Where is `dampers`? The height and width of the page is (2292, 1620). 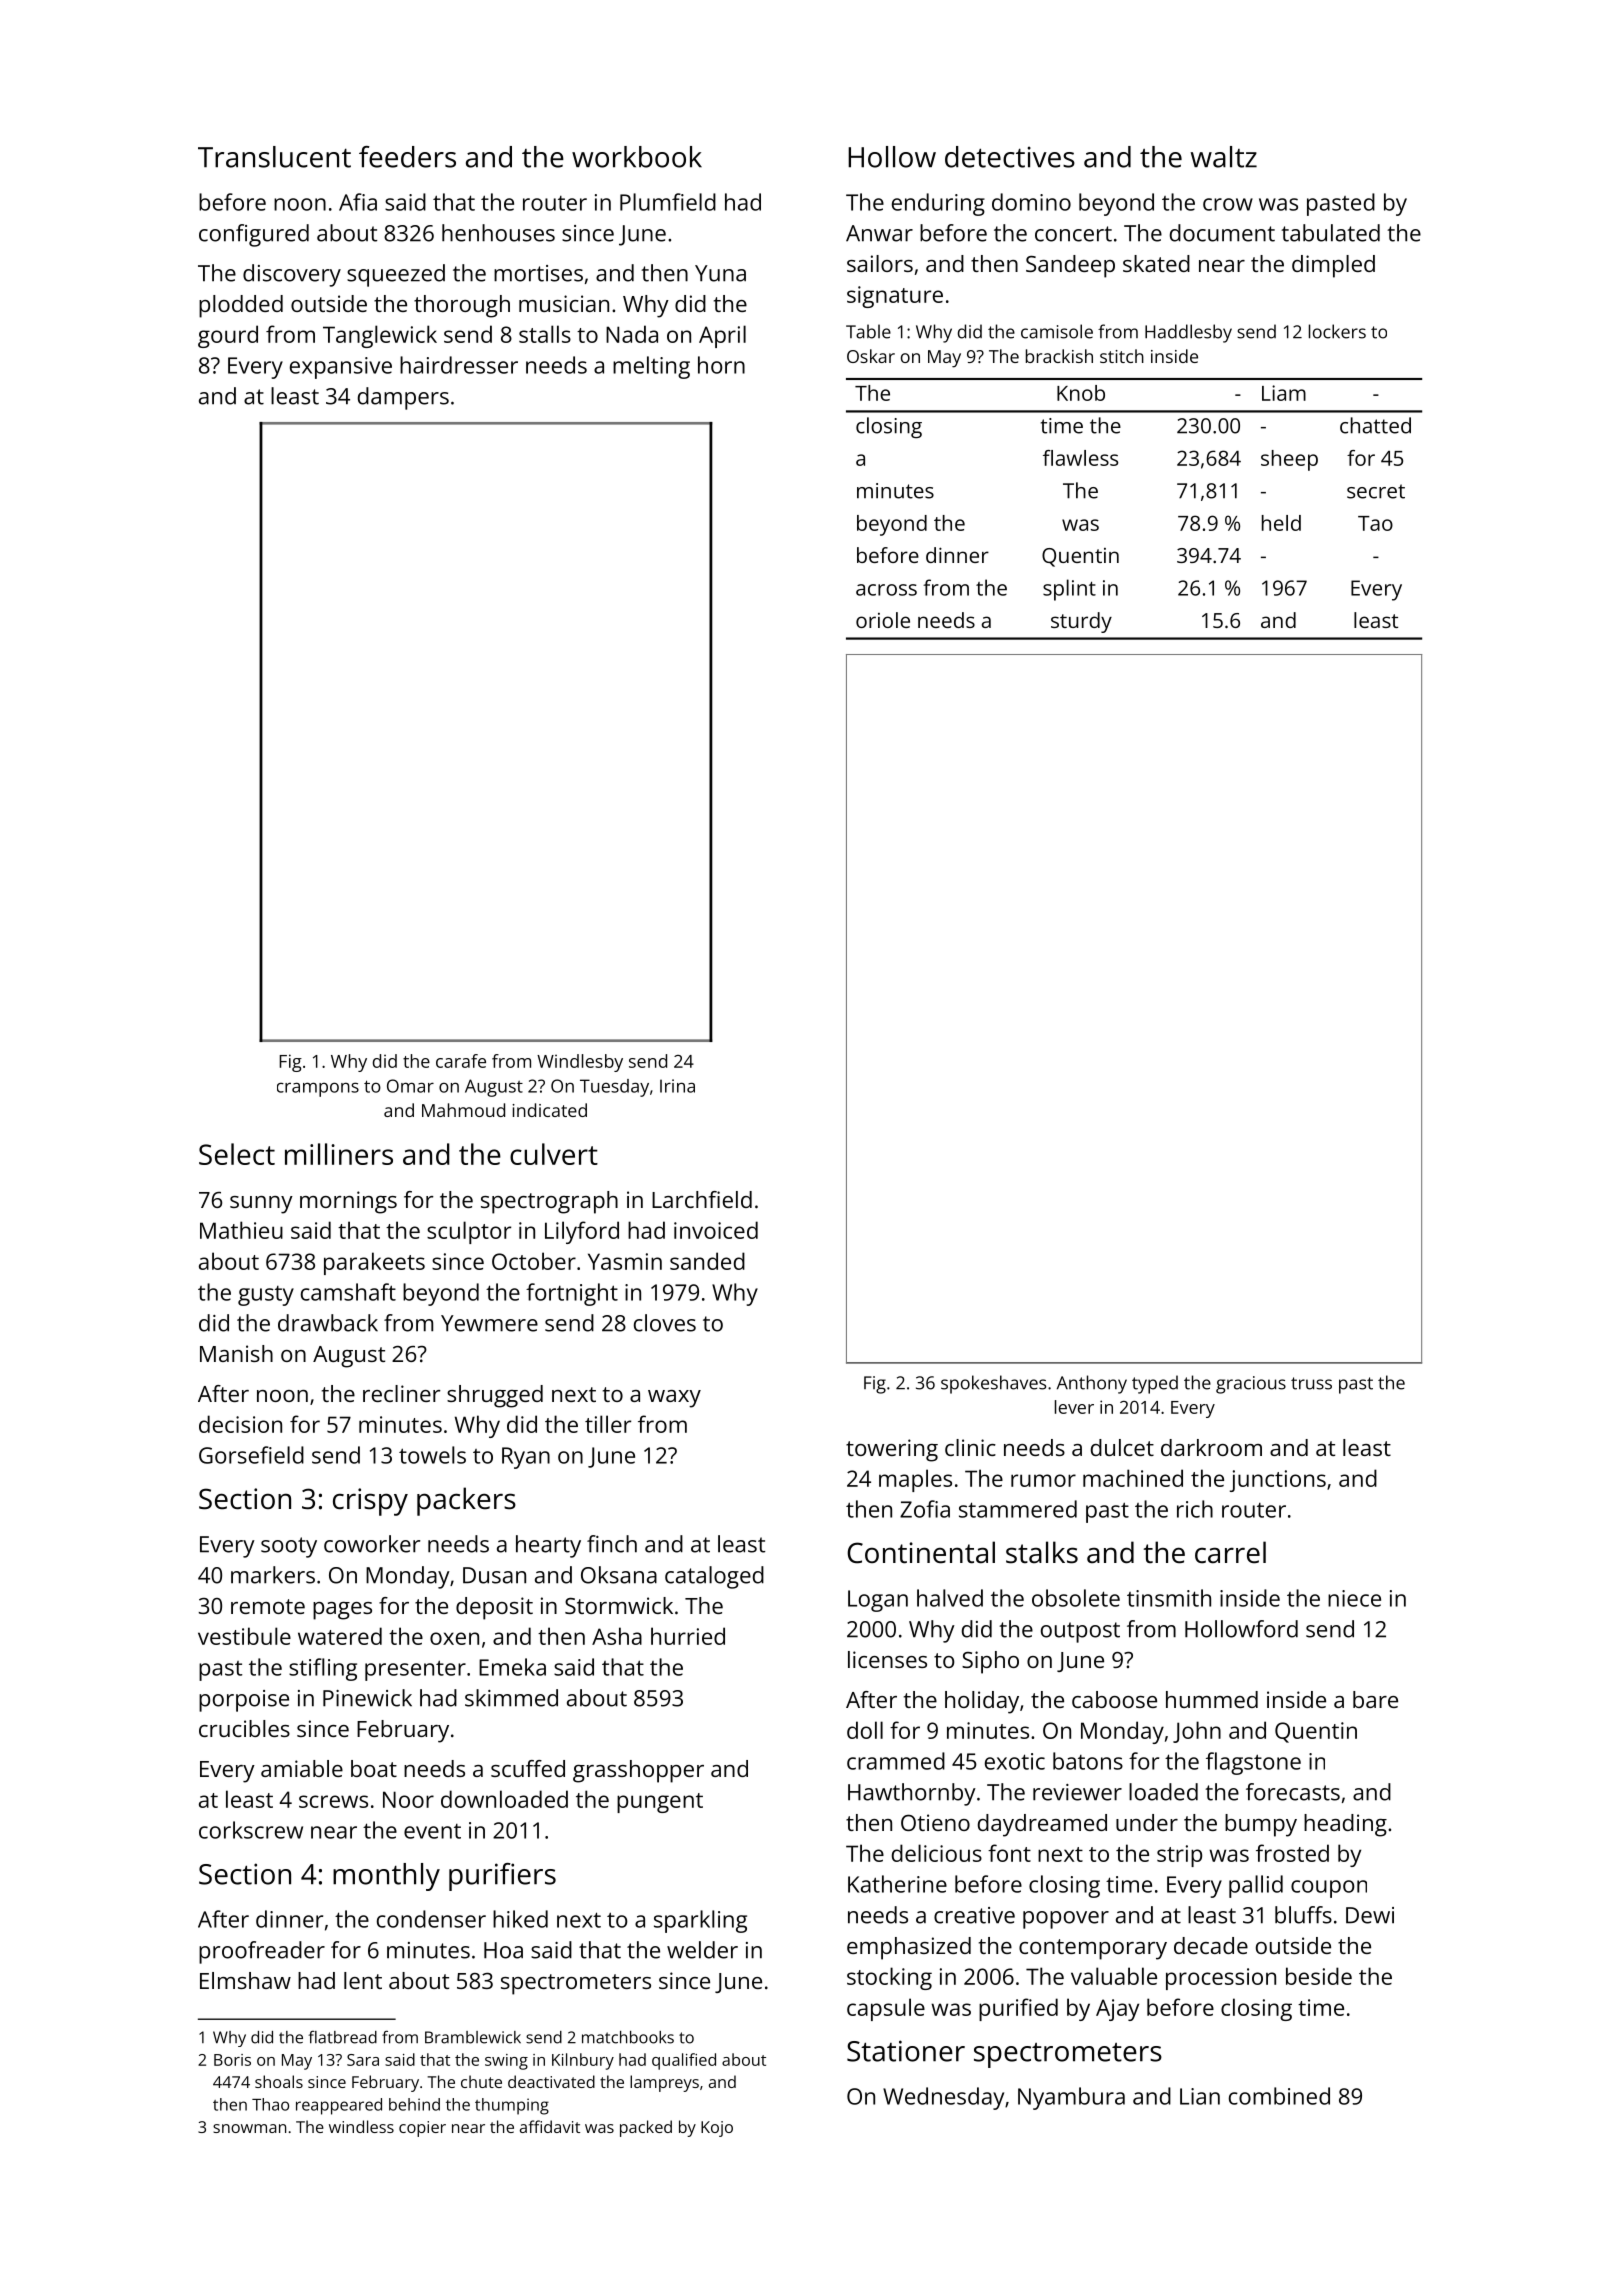 dampers is located at coordinates (403, 398).
